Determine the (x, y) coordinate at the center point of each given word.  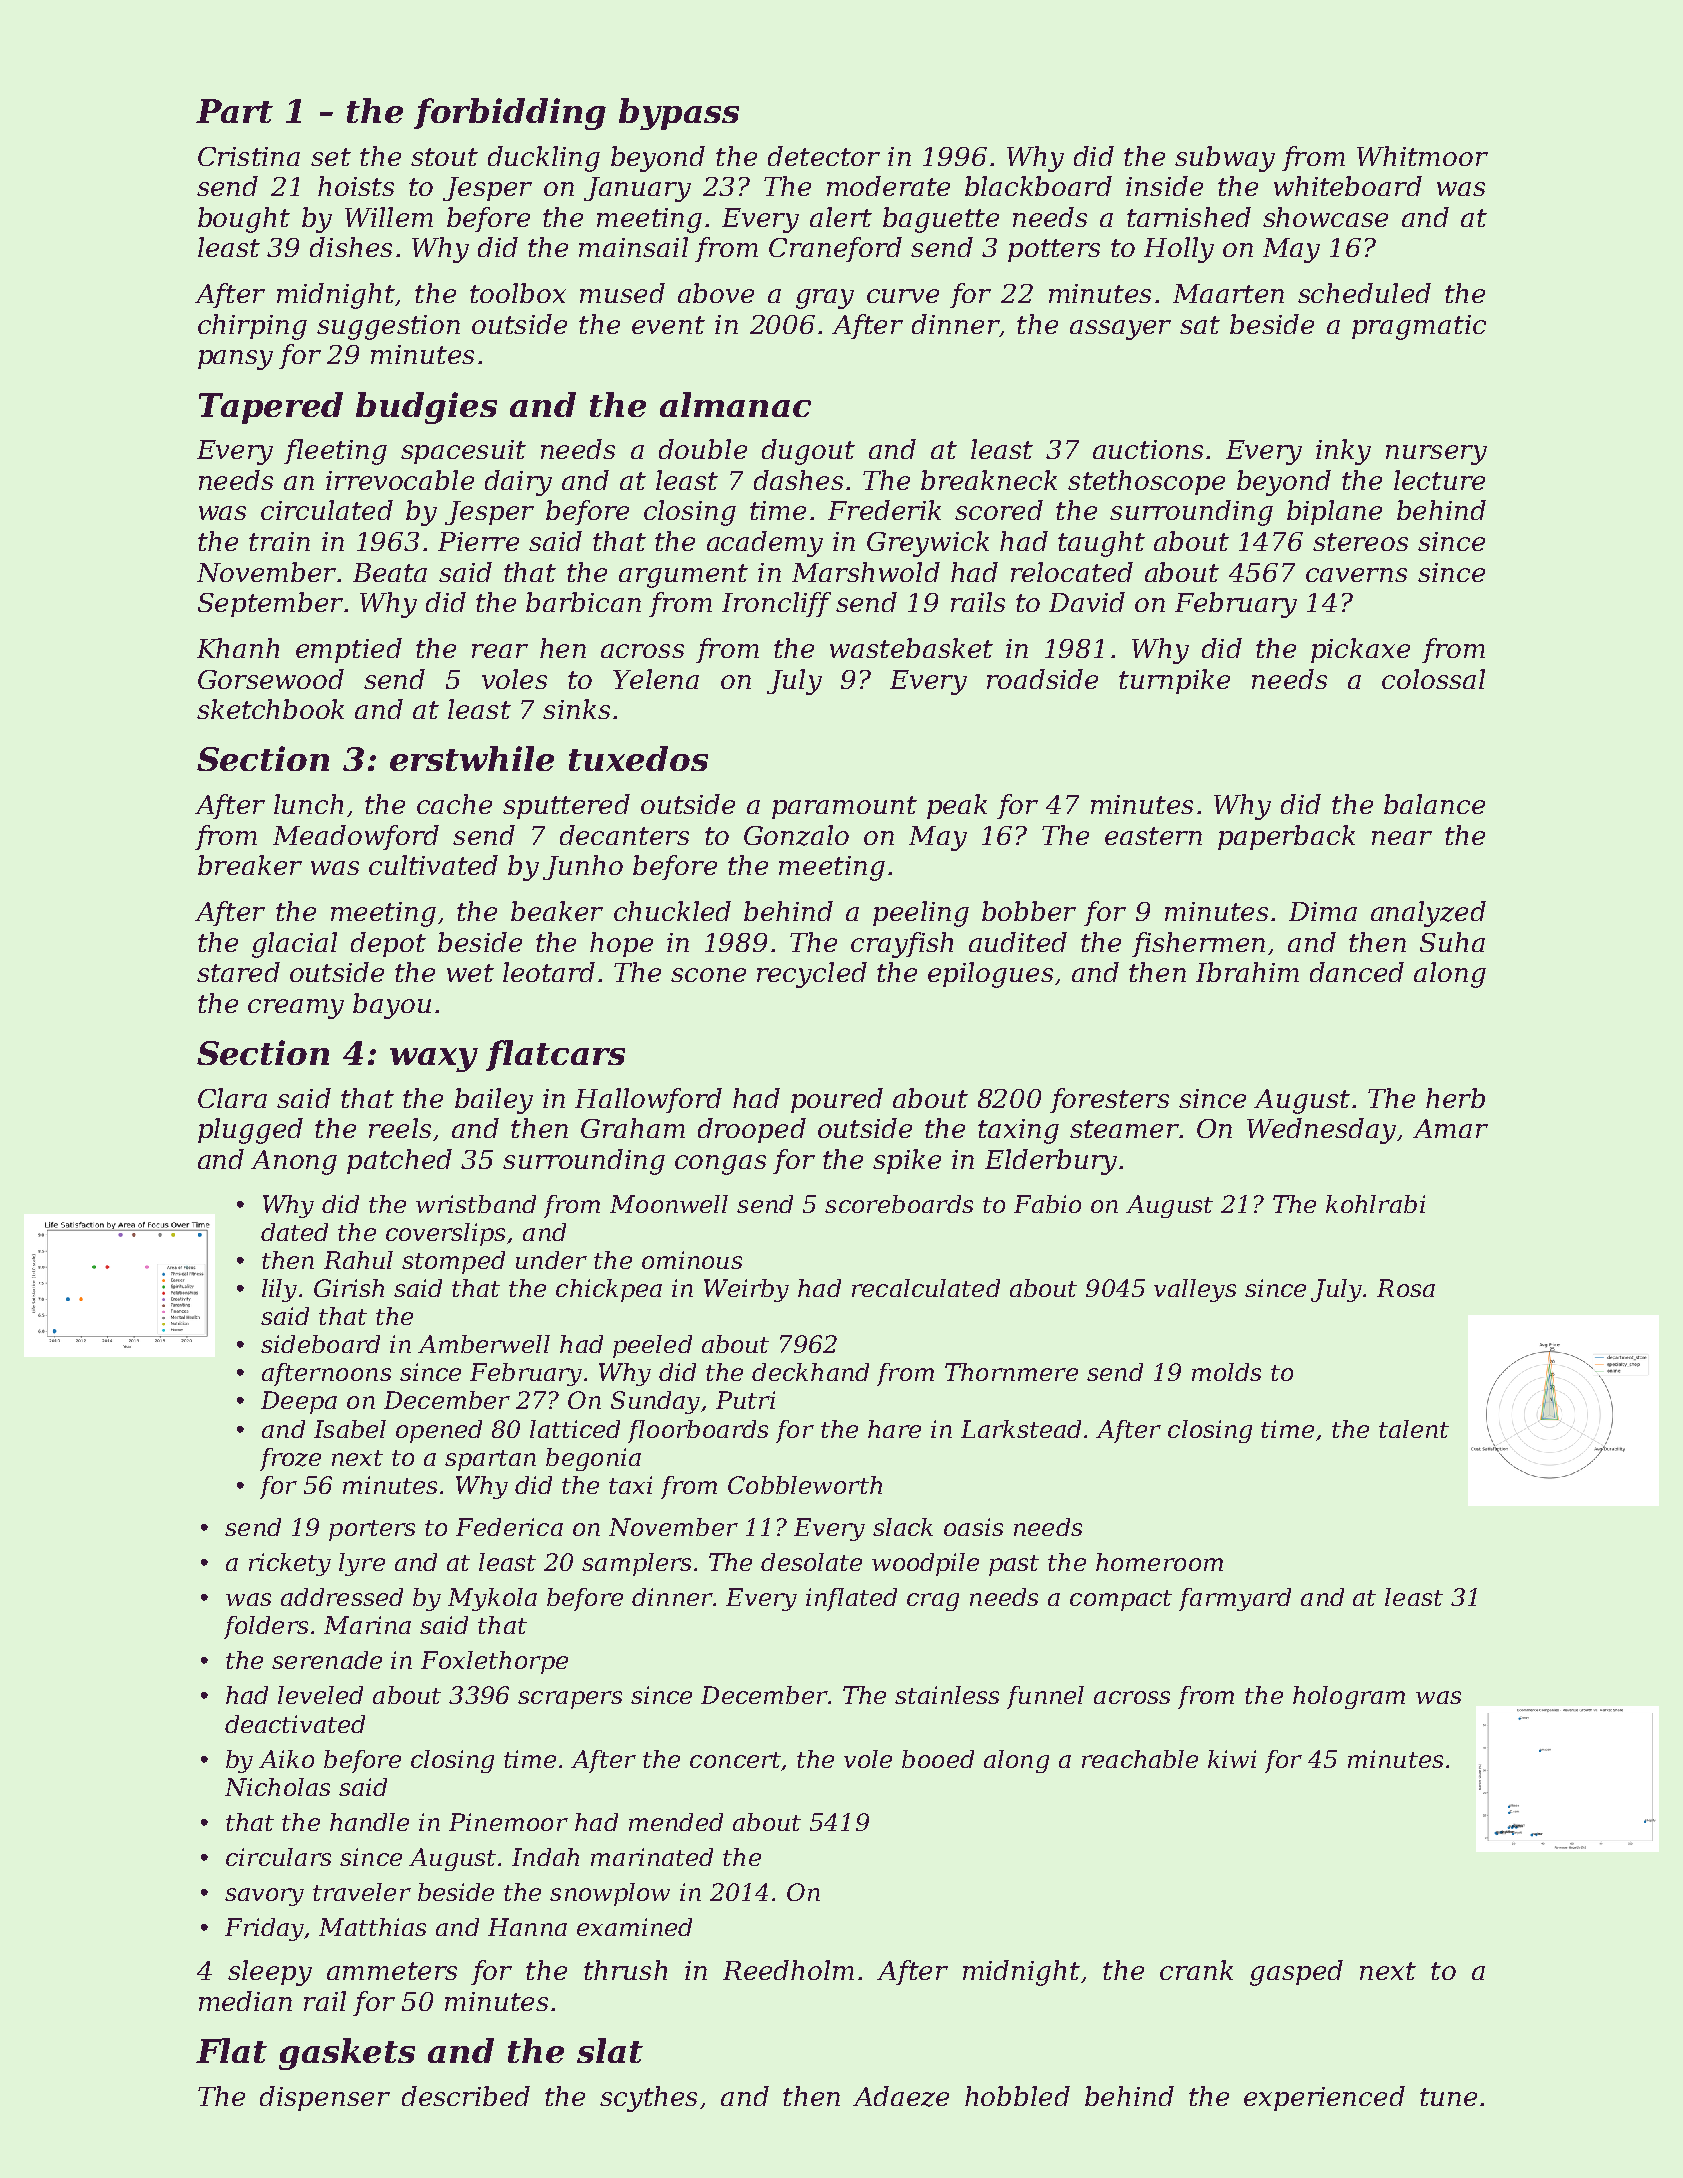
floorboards (698, 1431)
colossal (1433, 679)
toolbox (518, 293)
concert (736, 1761)
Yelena (656, 679)
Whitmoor (1422, 156)
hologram (1349, 1697)
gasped (1296, 1973)
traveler (362, 1892)
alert (841, 217)
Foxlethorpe (494, 1662)
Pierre (478, 541)
